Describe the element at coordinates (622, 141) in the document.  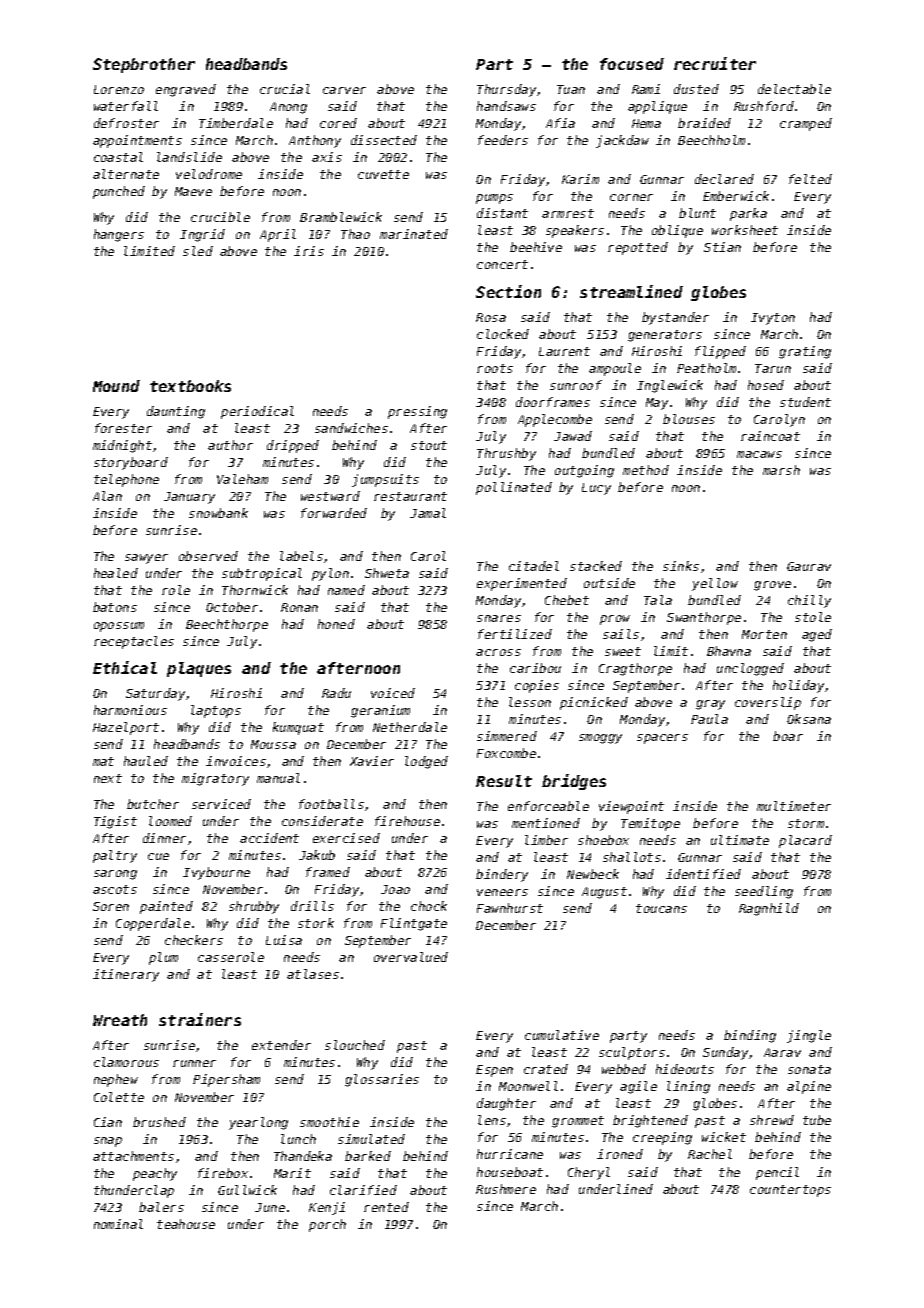
I see `jackdaw` at that location.
